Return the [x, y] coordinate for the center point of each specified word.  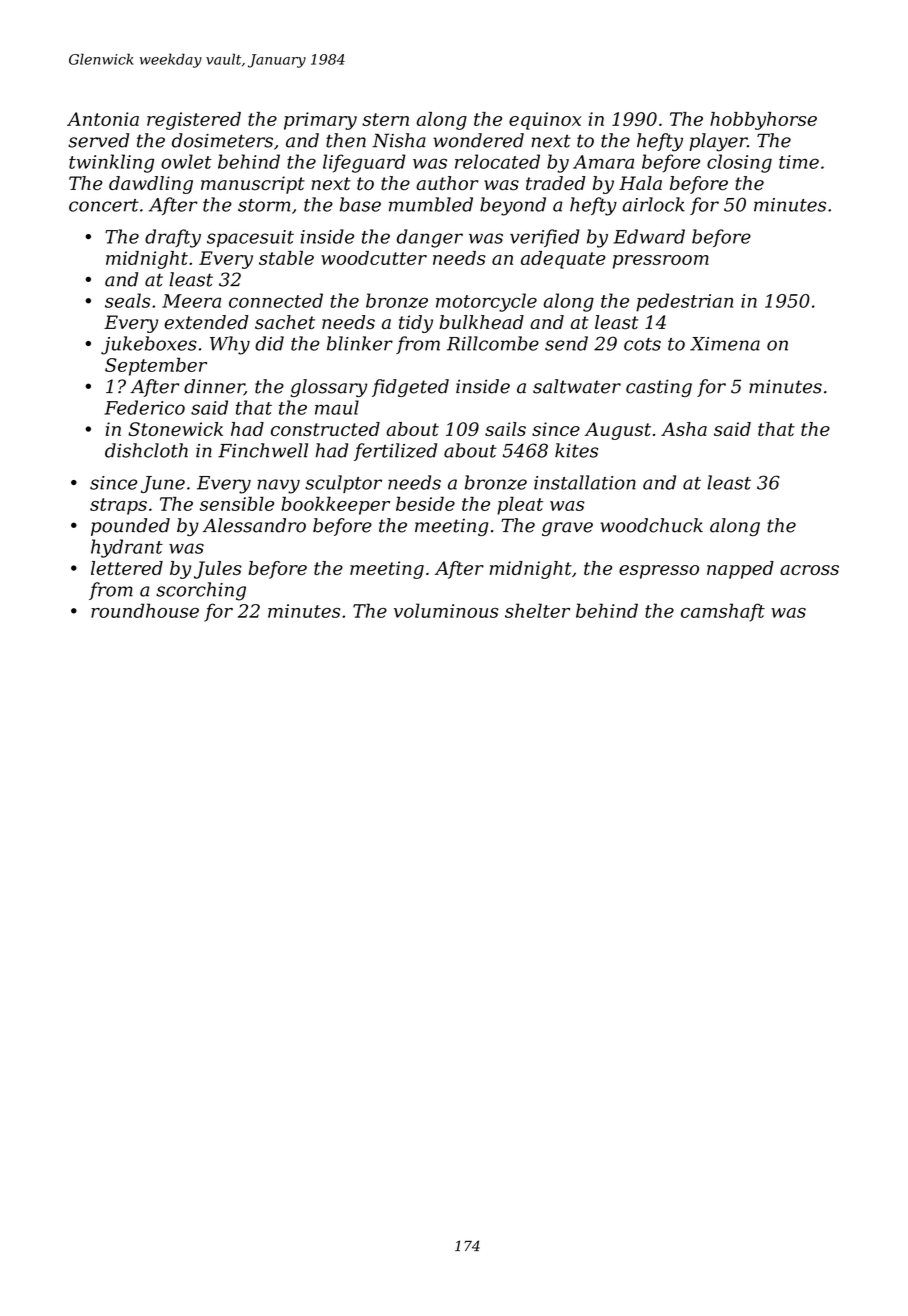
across [809, 570]
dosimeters [222, 140]
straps [118, 506]
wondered [478, 140]
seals [127, 300]
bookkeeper [335, 505]
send [566, 343]
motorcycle [486, 302]
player [718, 142]
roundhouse [145, 610]
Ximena [725, 344]
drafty [173, 238]
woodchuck [651, 525]
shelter [537, 610]
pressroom [661, 262]
